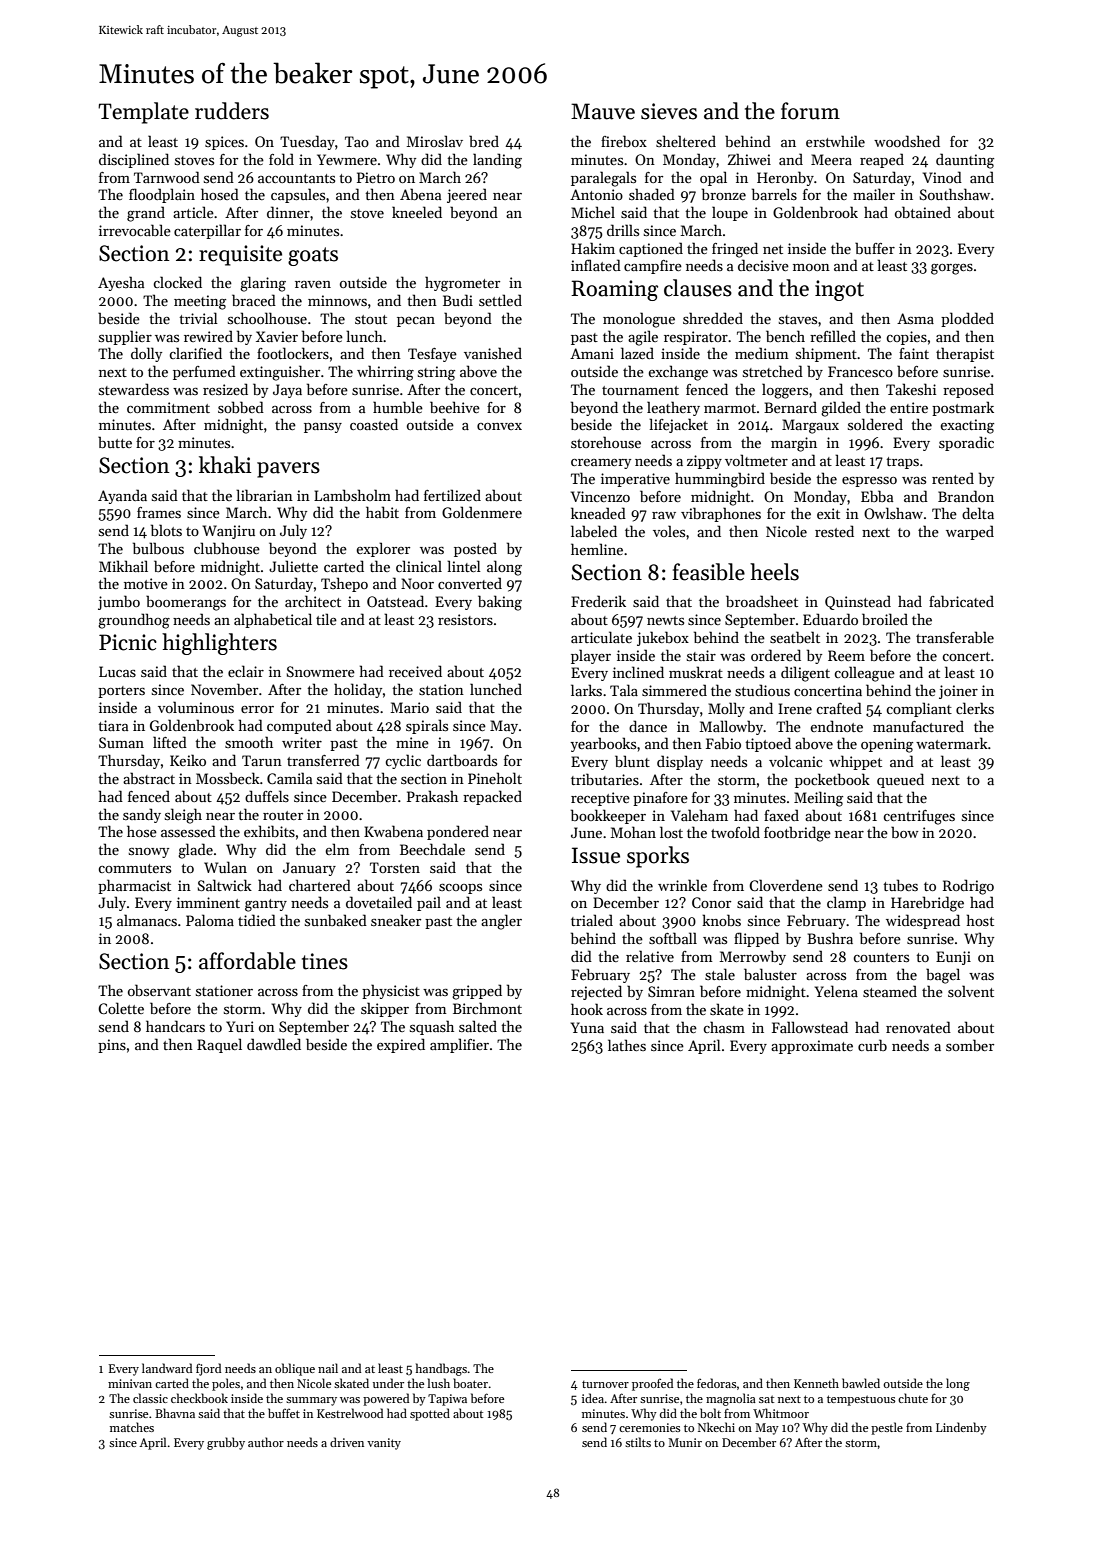 The image size is (1093, 1546). I want to click on vanity, so click(384, 1444).
